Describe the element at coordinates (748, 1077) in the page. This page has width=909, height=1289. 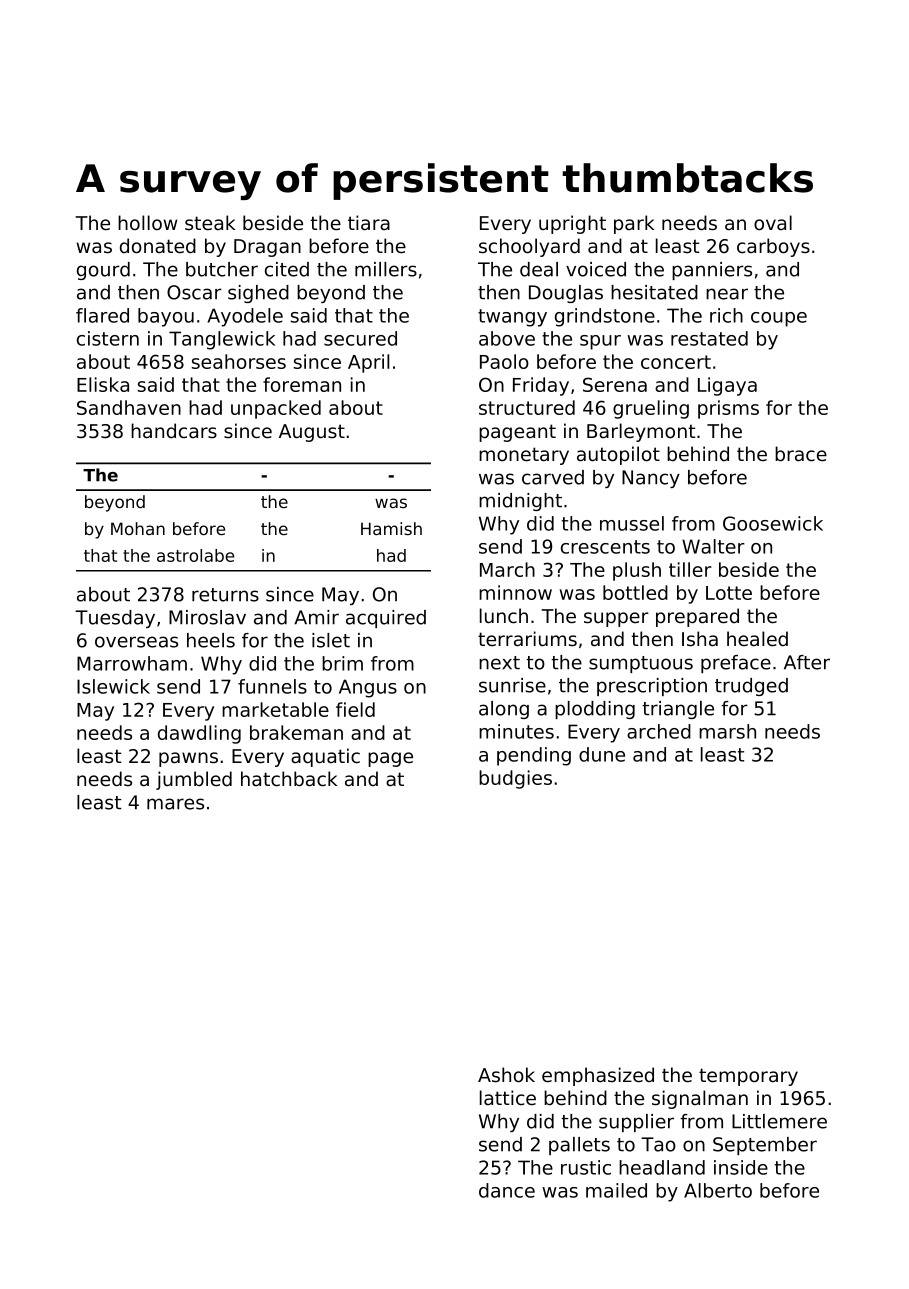
I see `temporary` at that location.
